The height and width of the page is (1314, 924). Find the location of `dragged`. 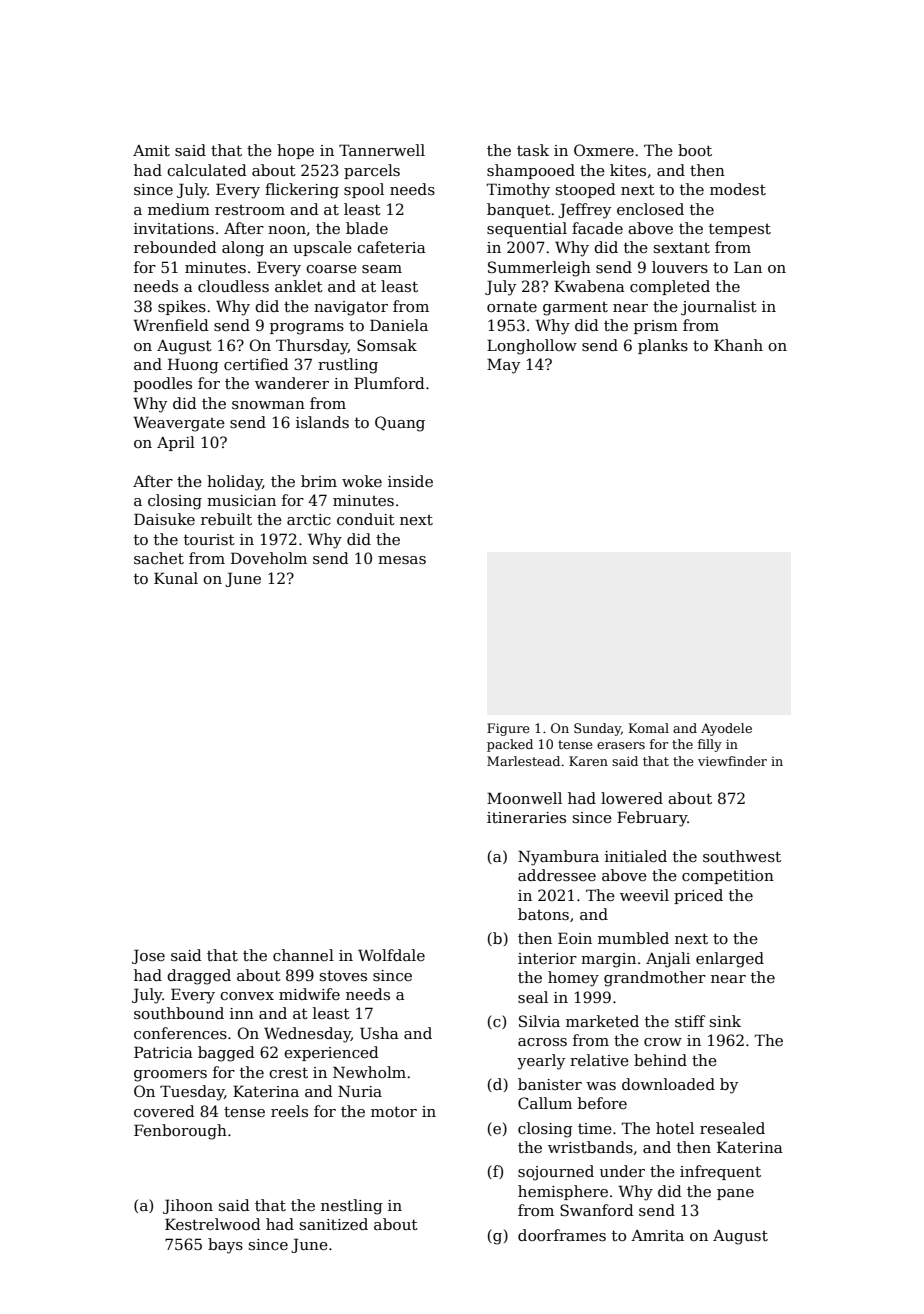

dragged is located at coordinates (199, 977).
